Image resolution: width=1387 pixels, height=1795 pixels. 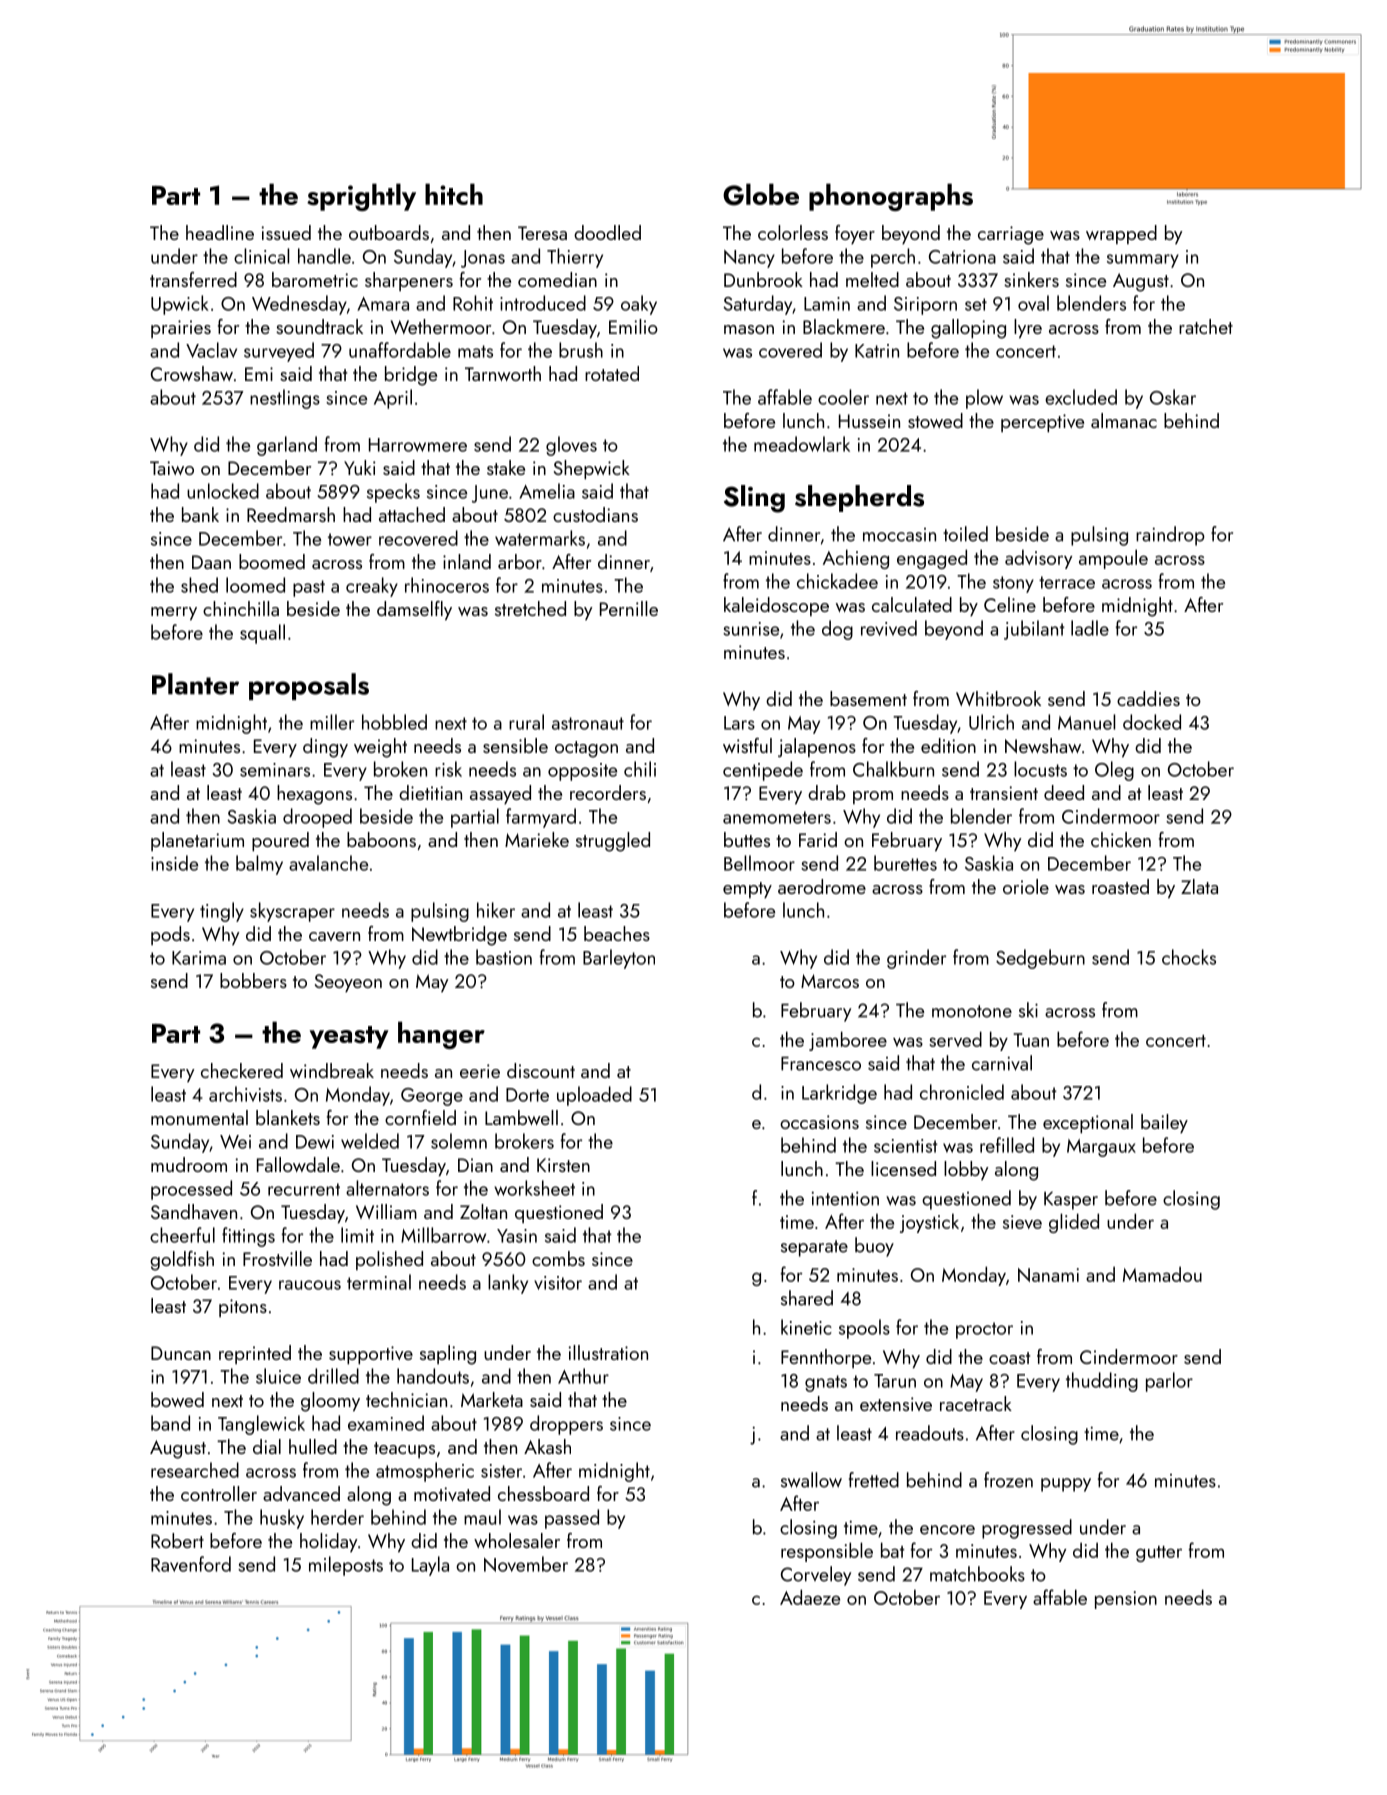 What do you see at coordinates (191, 1564) in the page?
I see `Ravenford` at bounding box center [191, 1564].
